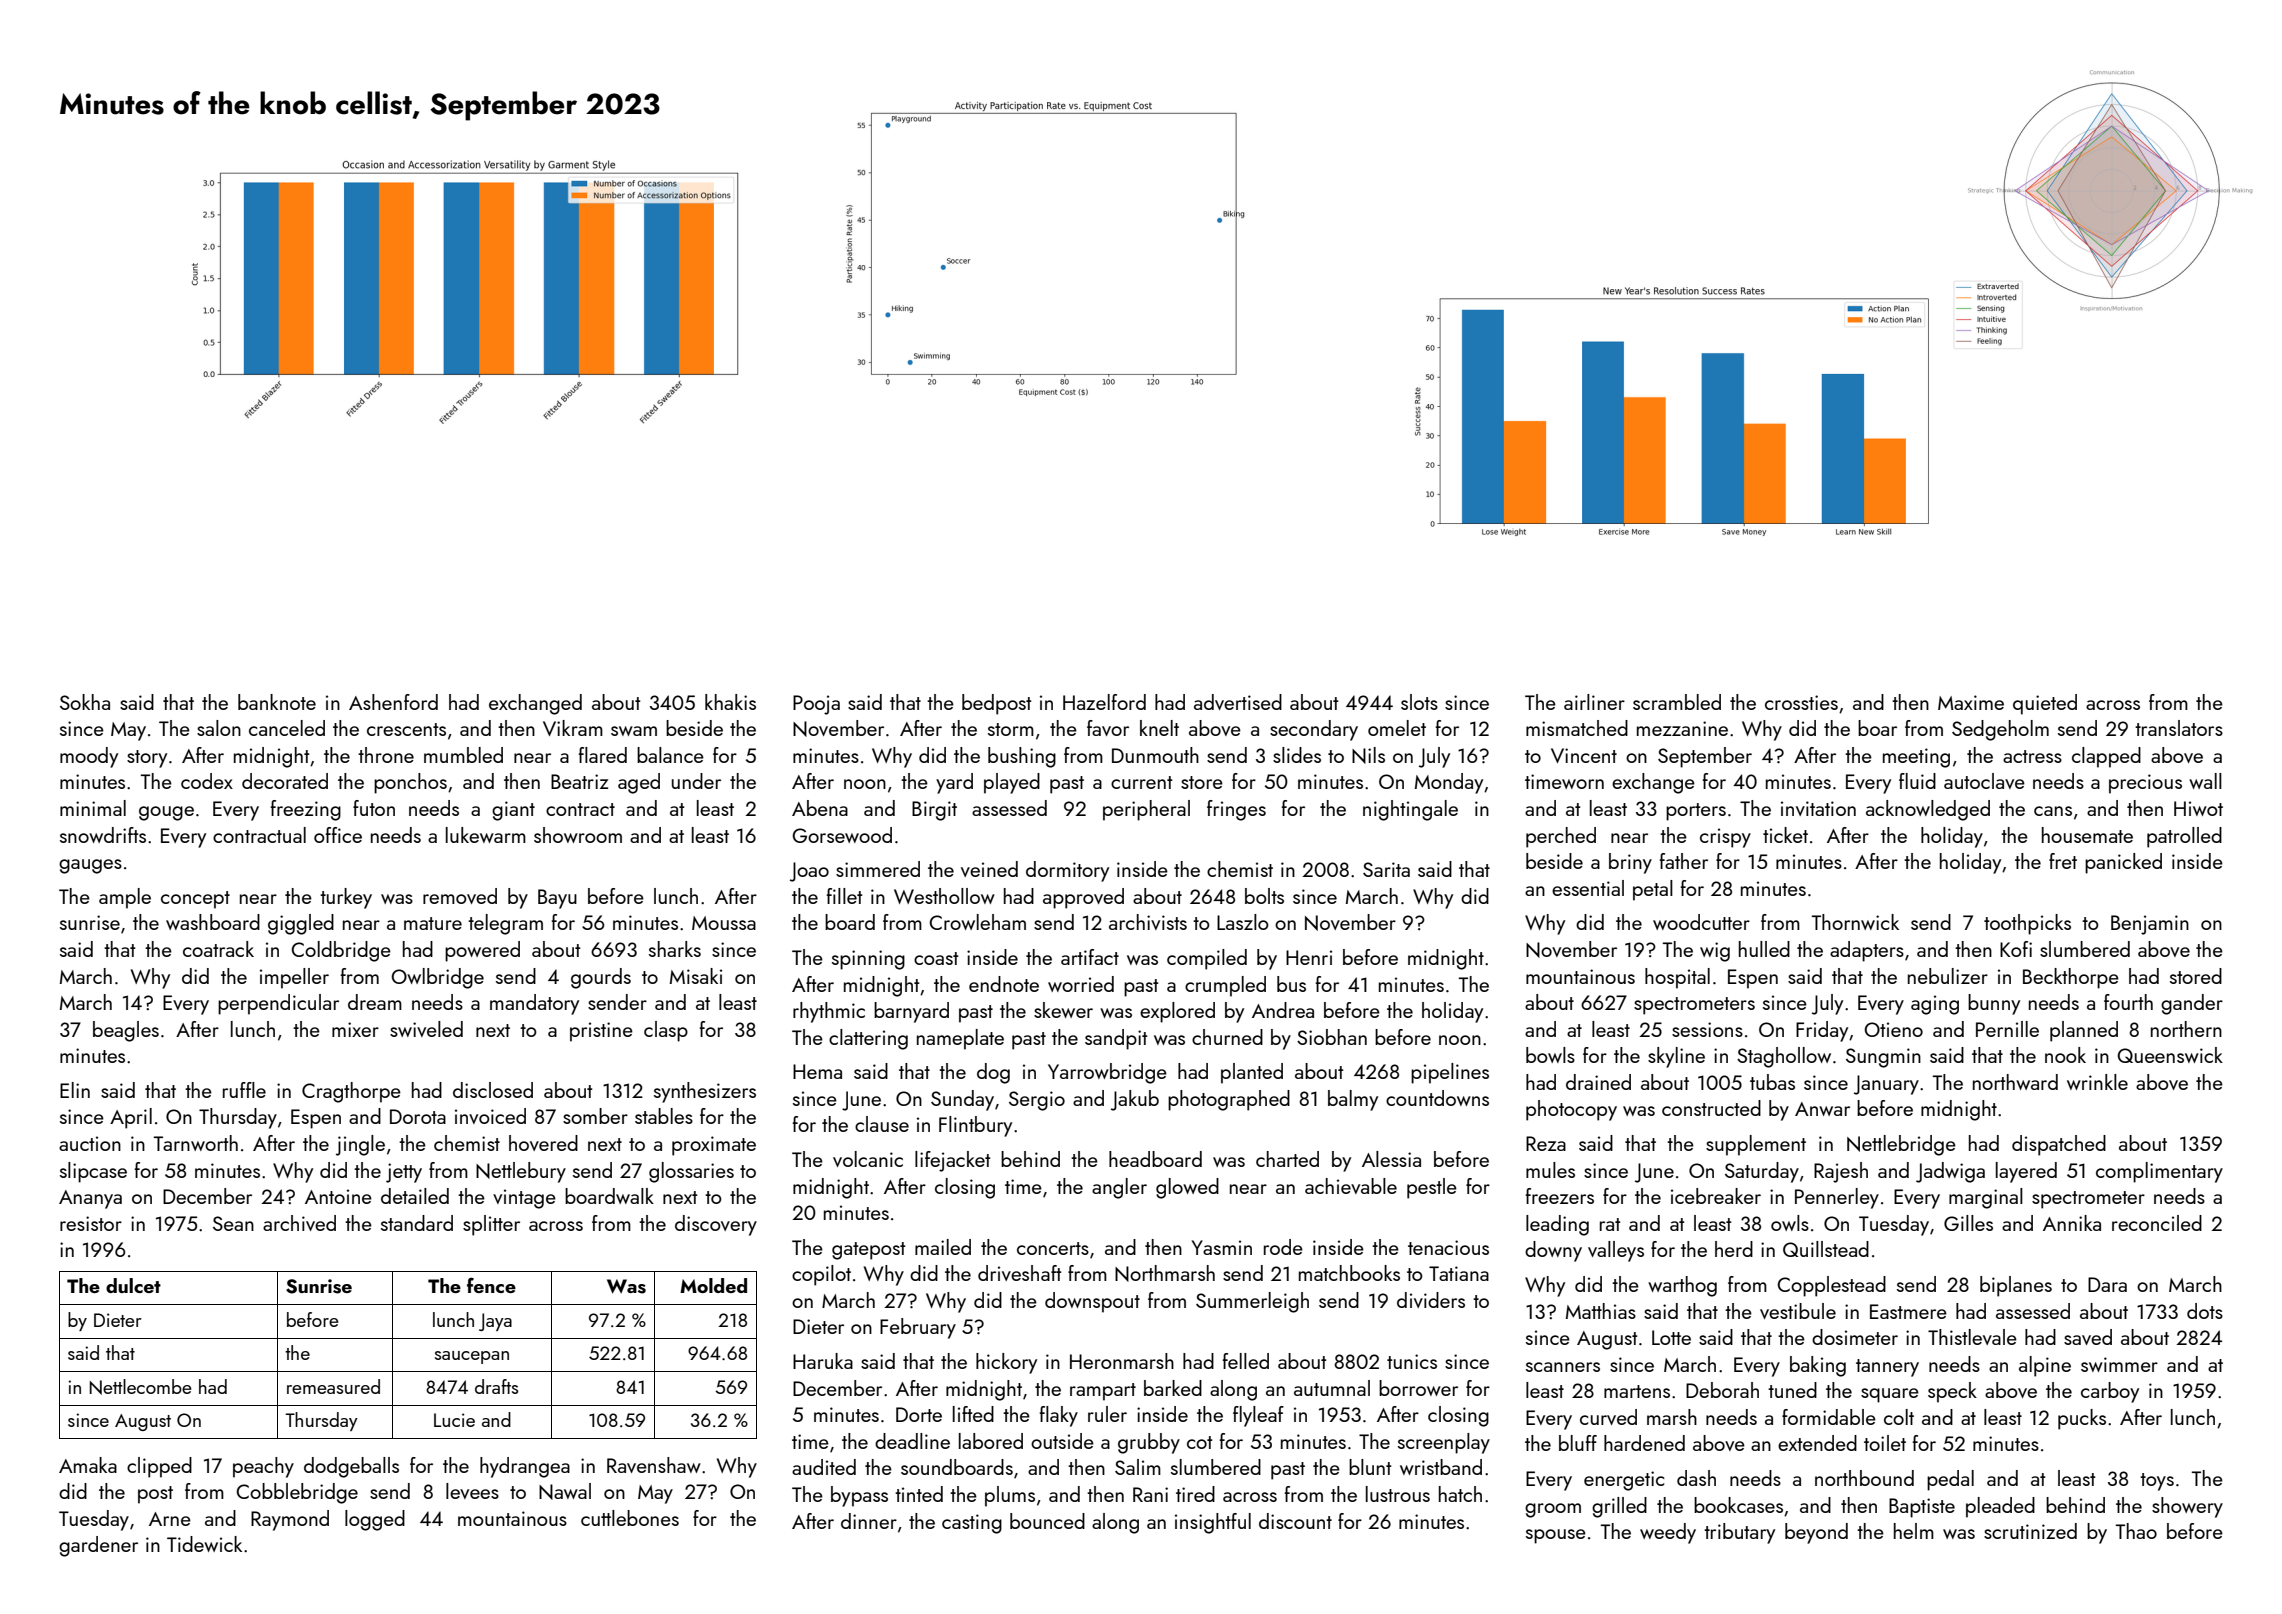  What do you see at coordinates (882, 1124) in the screenshot?
I see `clause` at bounding box center [882, 1124].
